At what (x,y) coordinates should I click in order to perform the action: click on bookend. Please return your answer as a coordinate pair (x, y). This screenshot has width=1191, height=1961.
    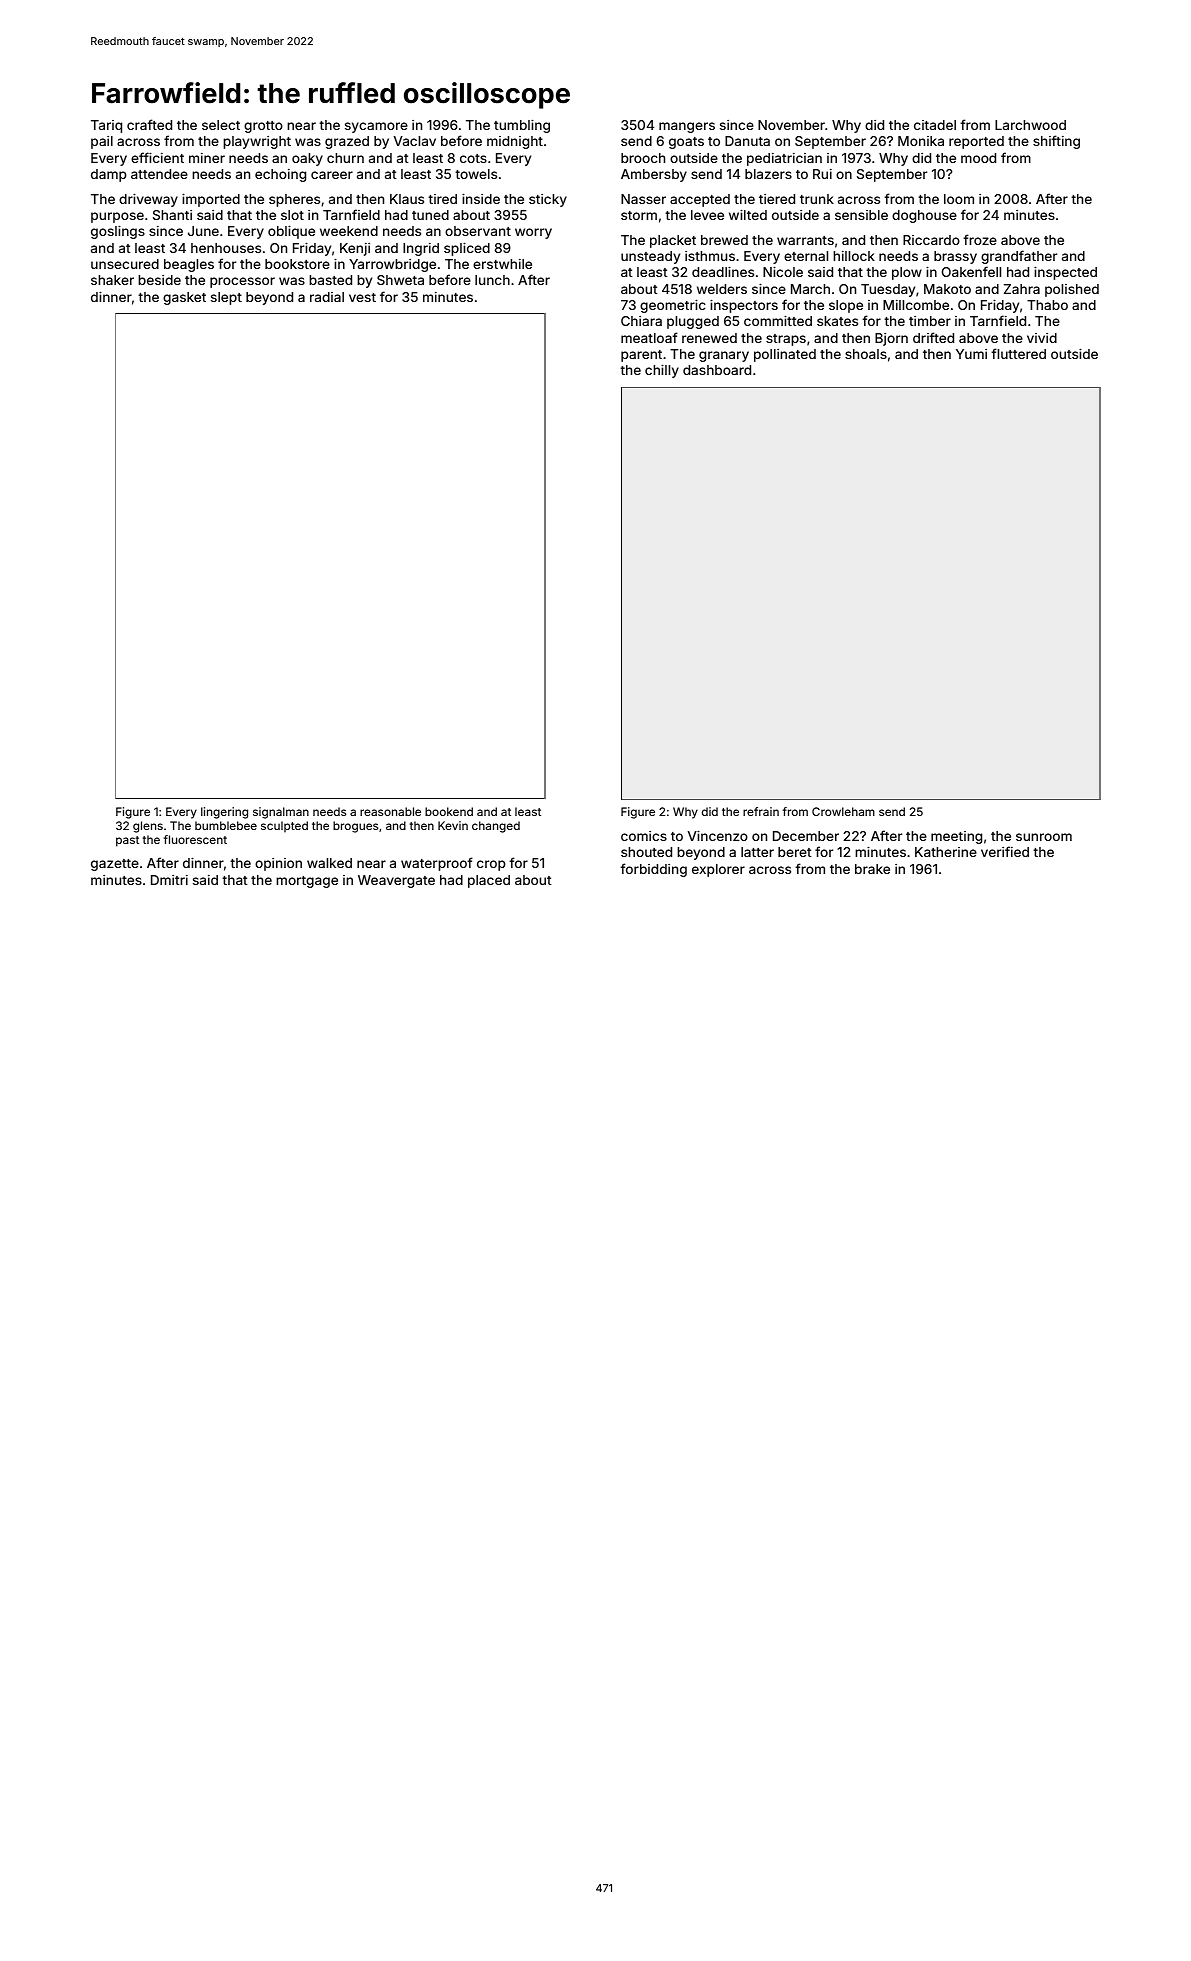
    Looking at the image, I should click on (449, 811).
